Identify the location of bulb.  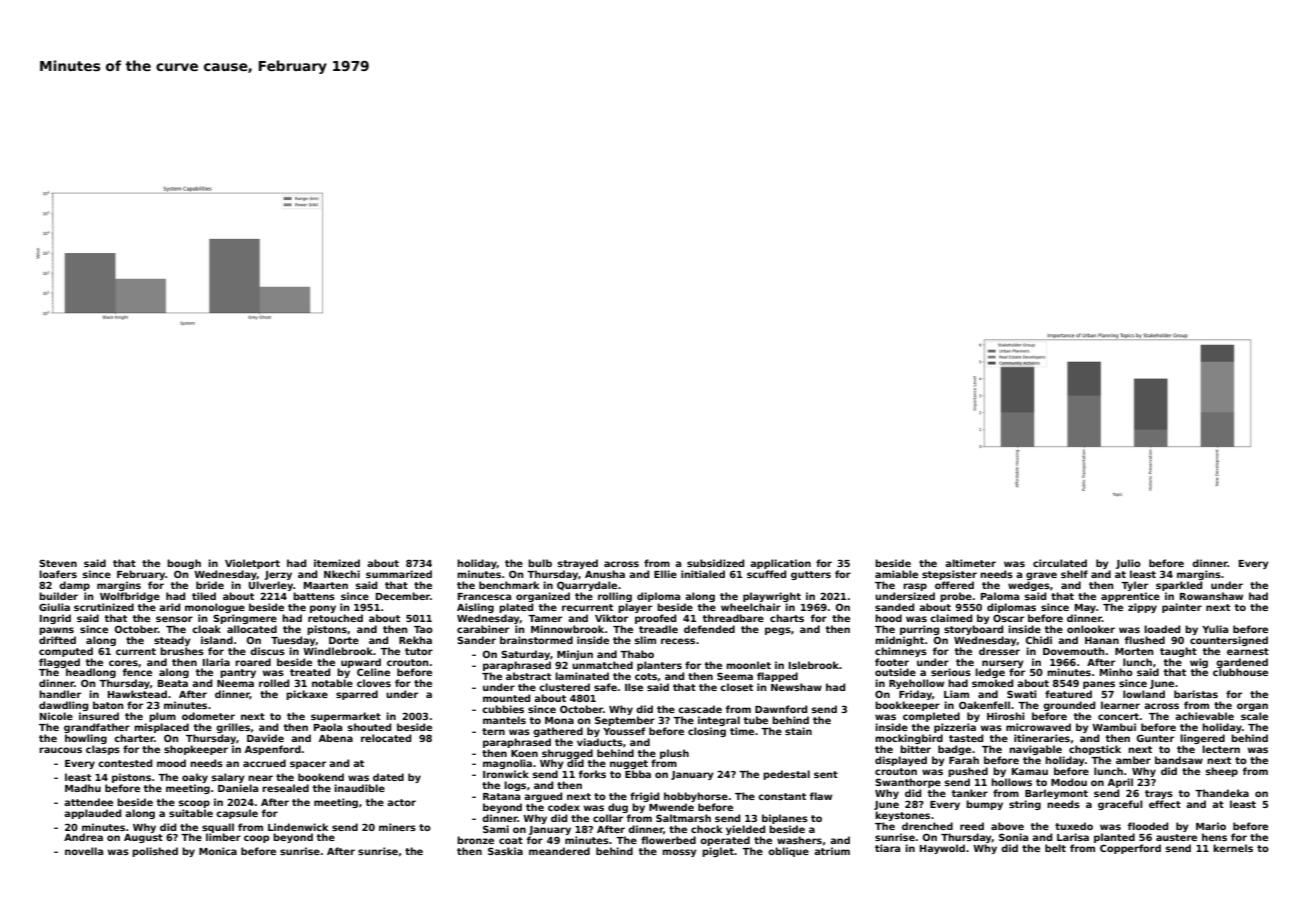
(540, 563).
